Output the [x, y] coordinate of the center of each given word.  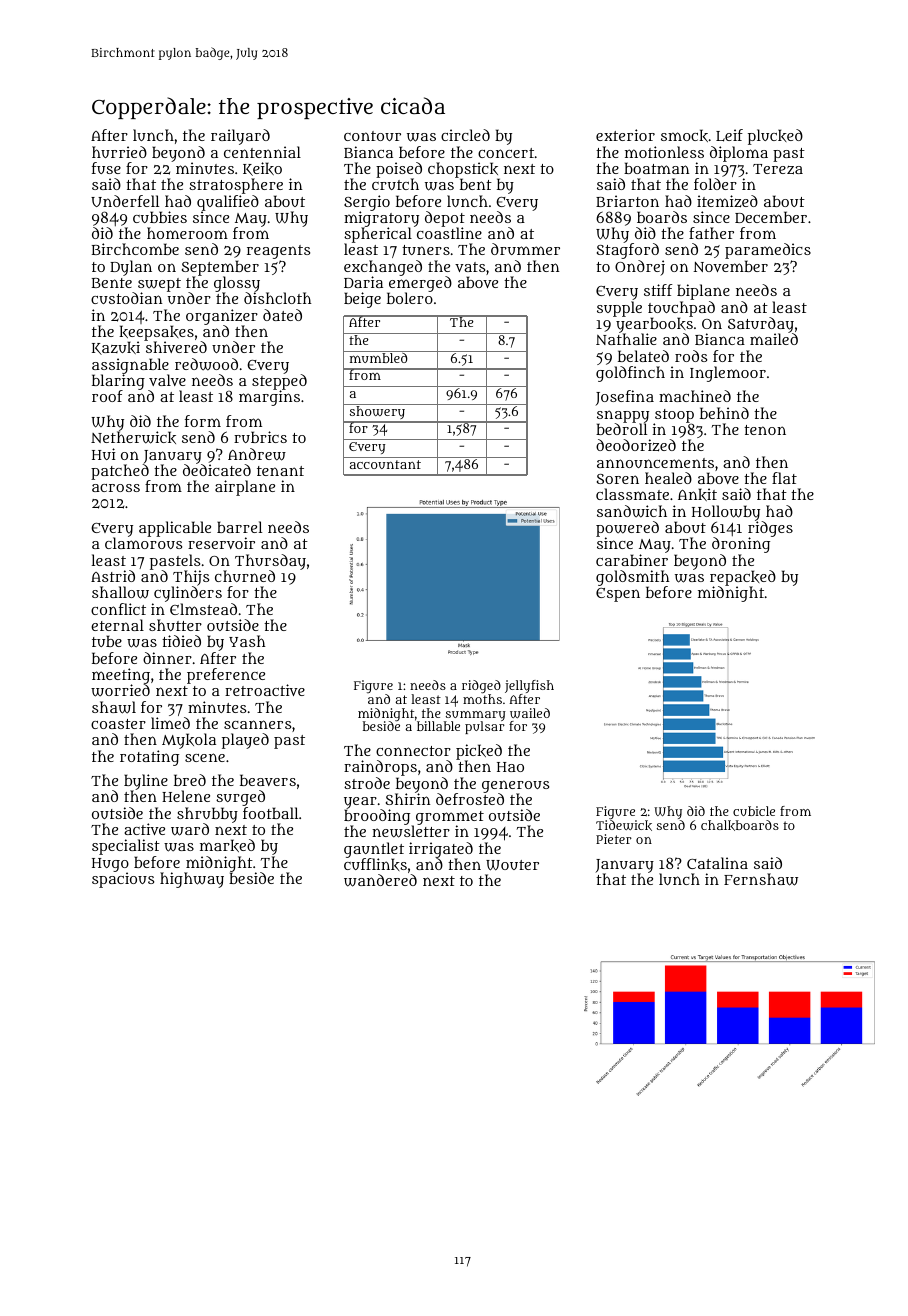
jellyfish [529, 686]
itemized [727, 201]
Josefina [624, 398]
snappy [623, 416]
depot [445, 219]
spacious [123, 880]
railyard [240, 137]
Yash [247, 641]
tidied [181, 641]
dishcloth [278, 298]
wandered [380, 881]
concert [506, 153]
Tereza [778, 169]
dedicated [217, 470]
